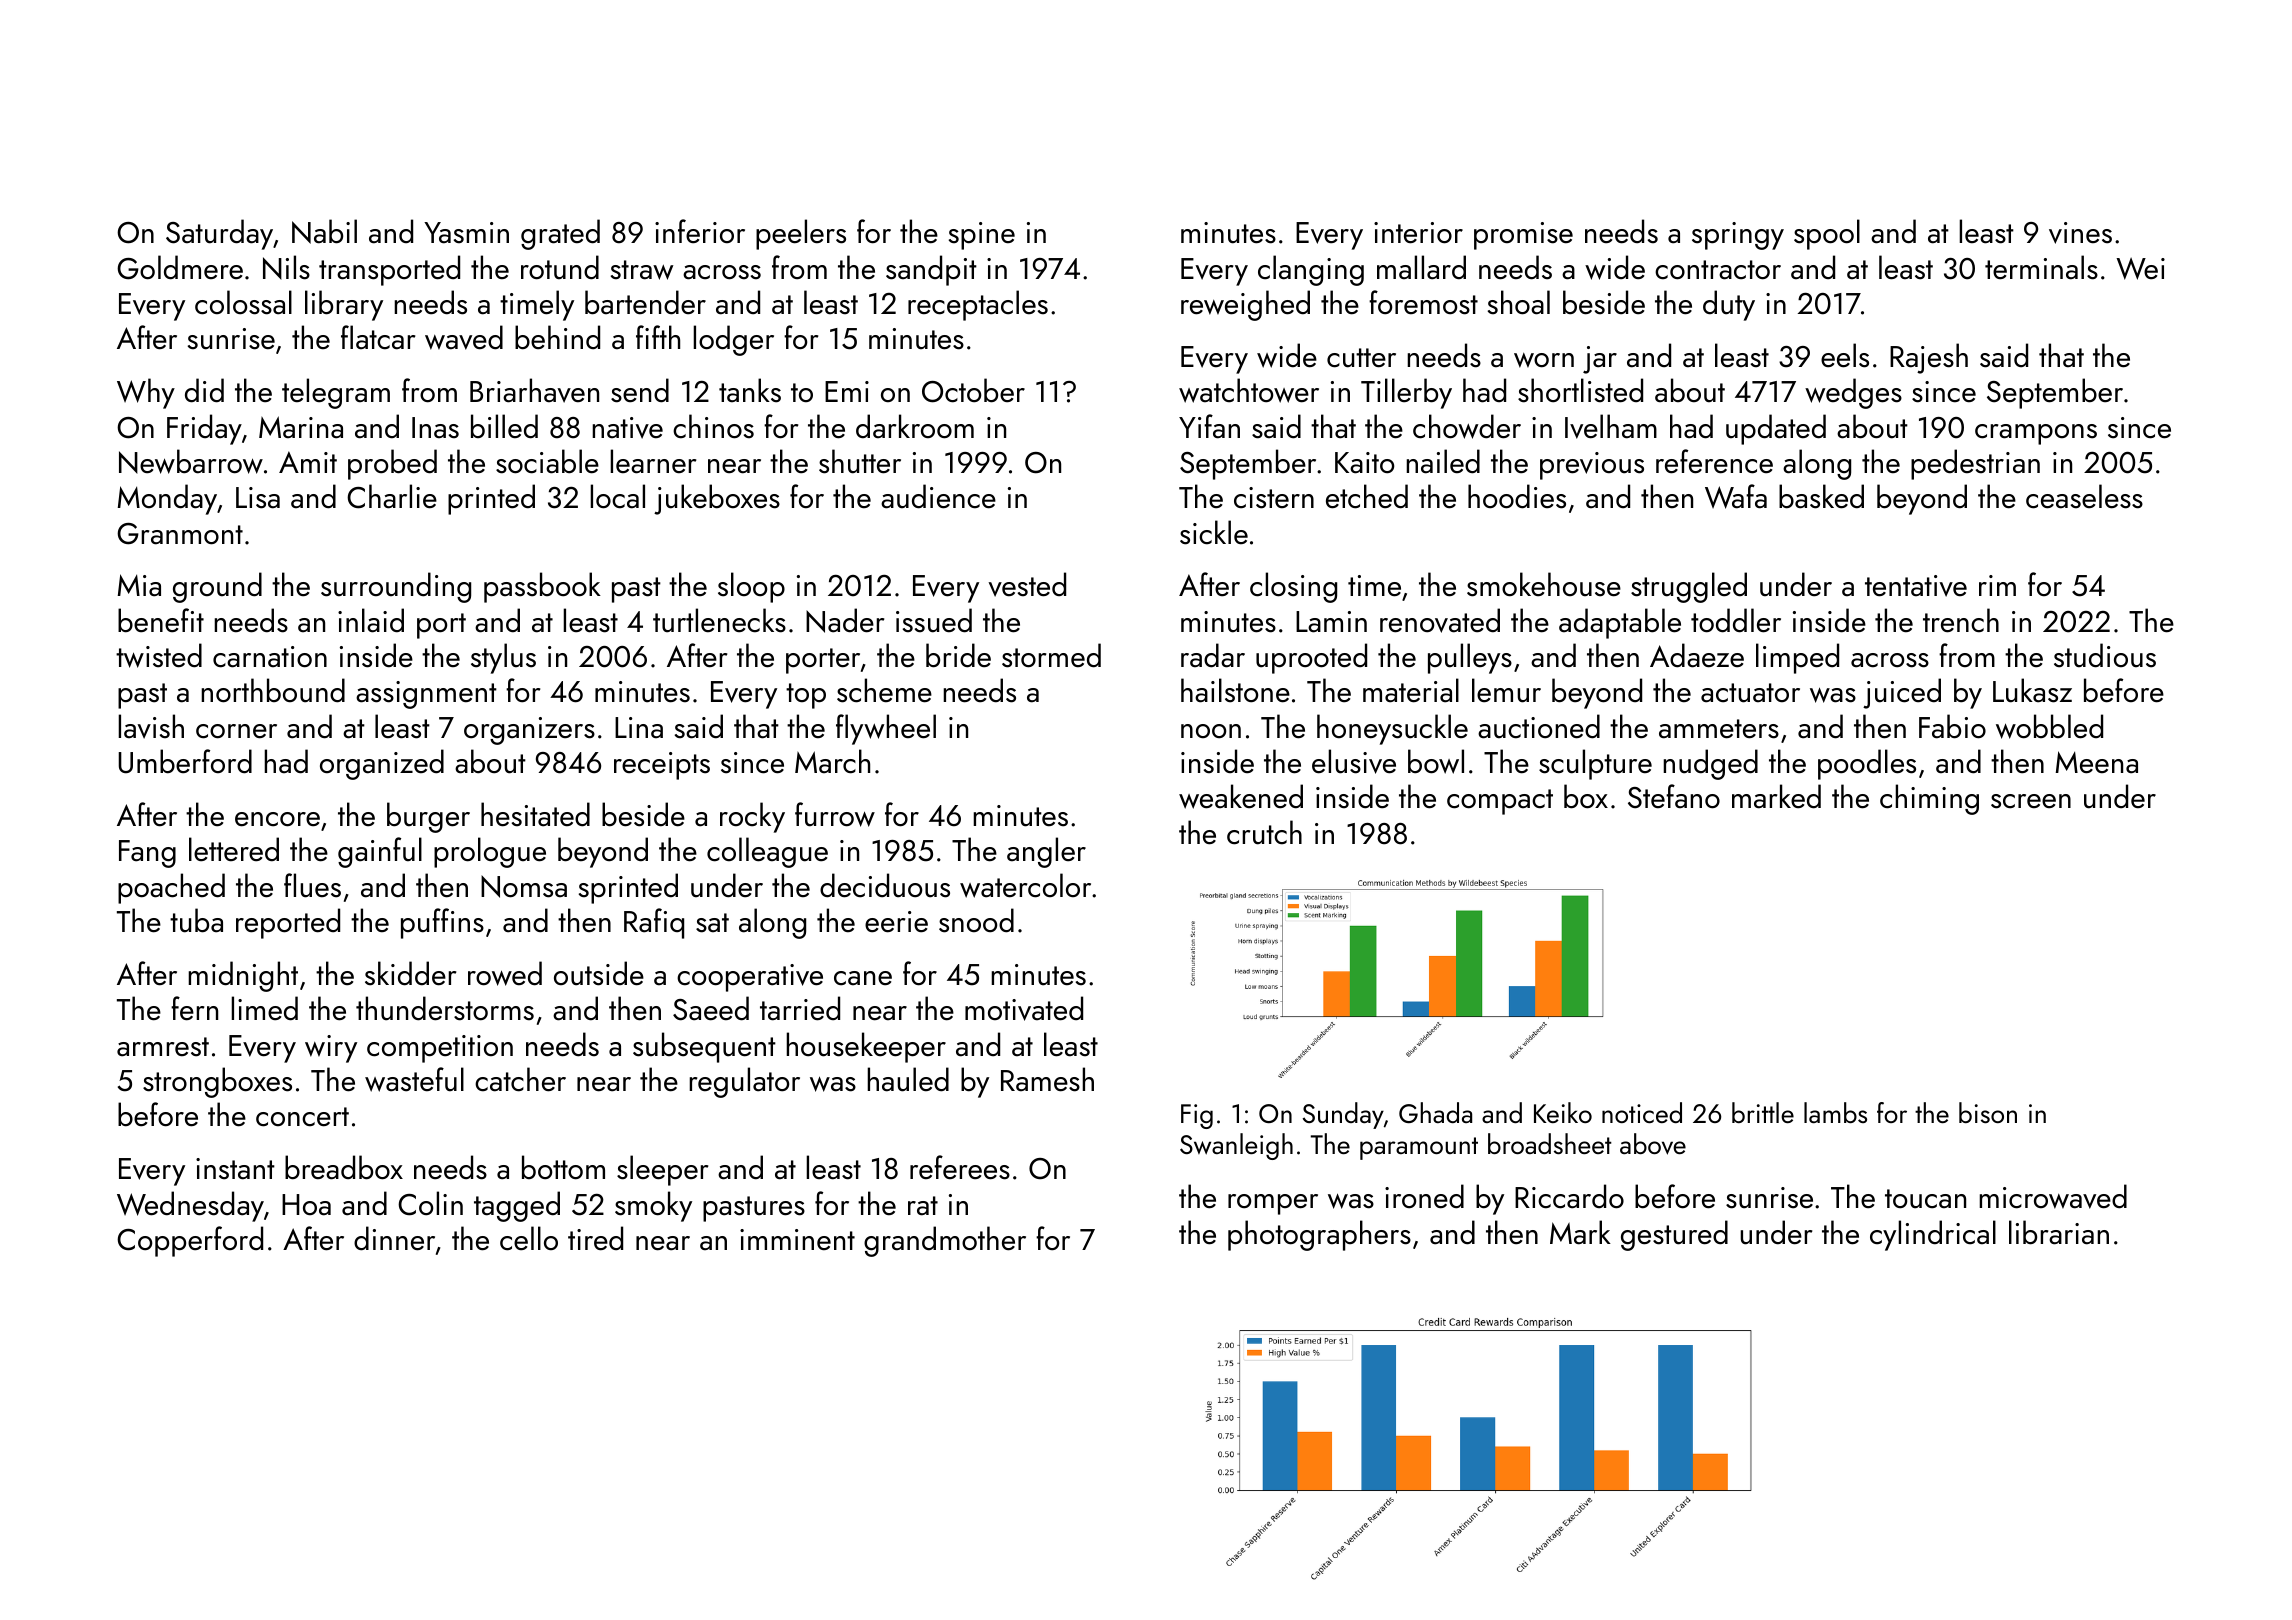 This screenshot has width=2292, height=1620. What do you see at coordinates (945, 1241) in the screenshot?
I see `grandmother` at bounding box center [945, 1241].
